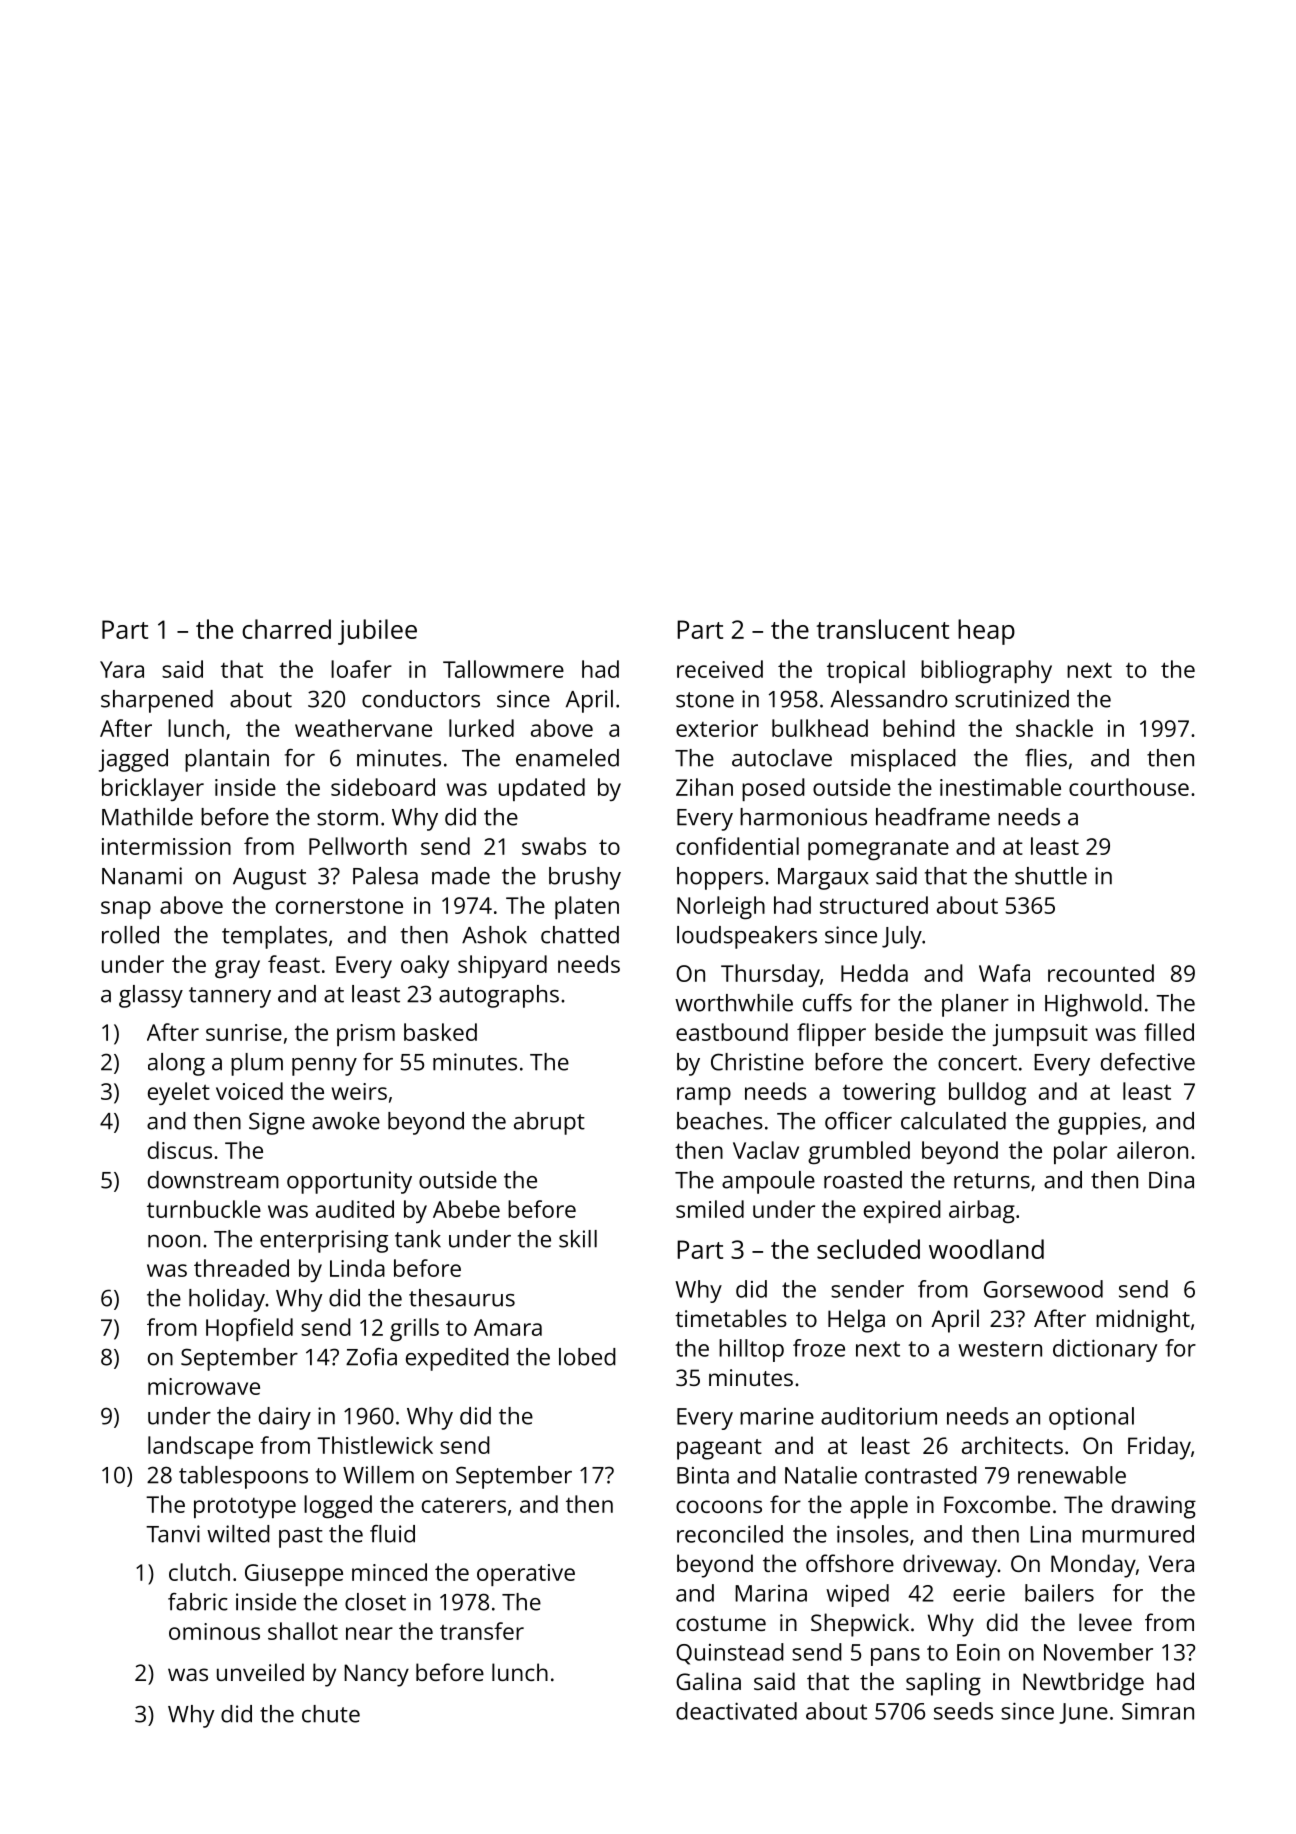 The height and width of the screenshot is (1834, 1296). What do you see at coordinates (174, 1241) in the screenshot?
I see `noon` at bounding box center [174, 1241].
